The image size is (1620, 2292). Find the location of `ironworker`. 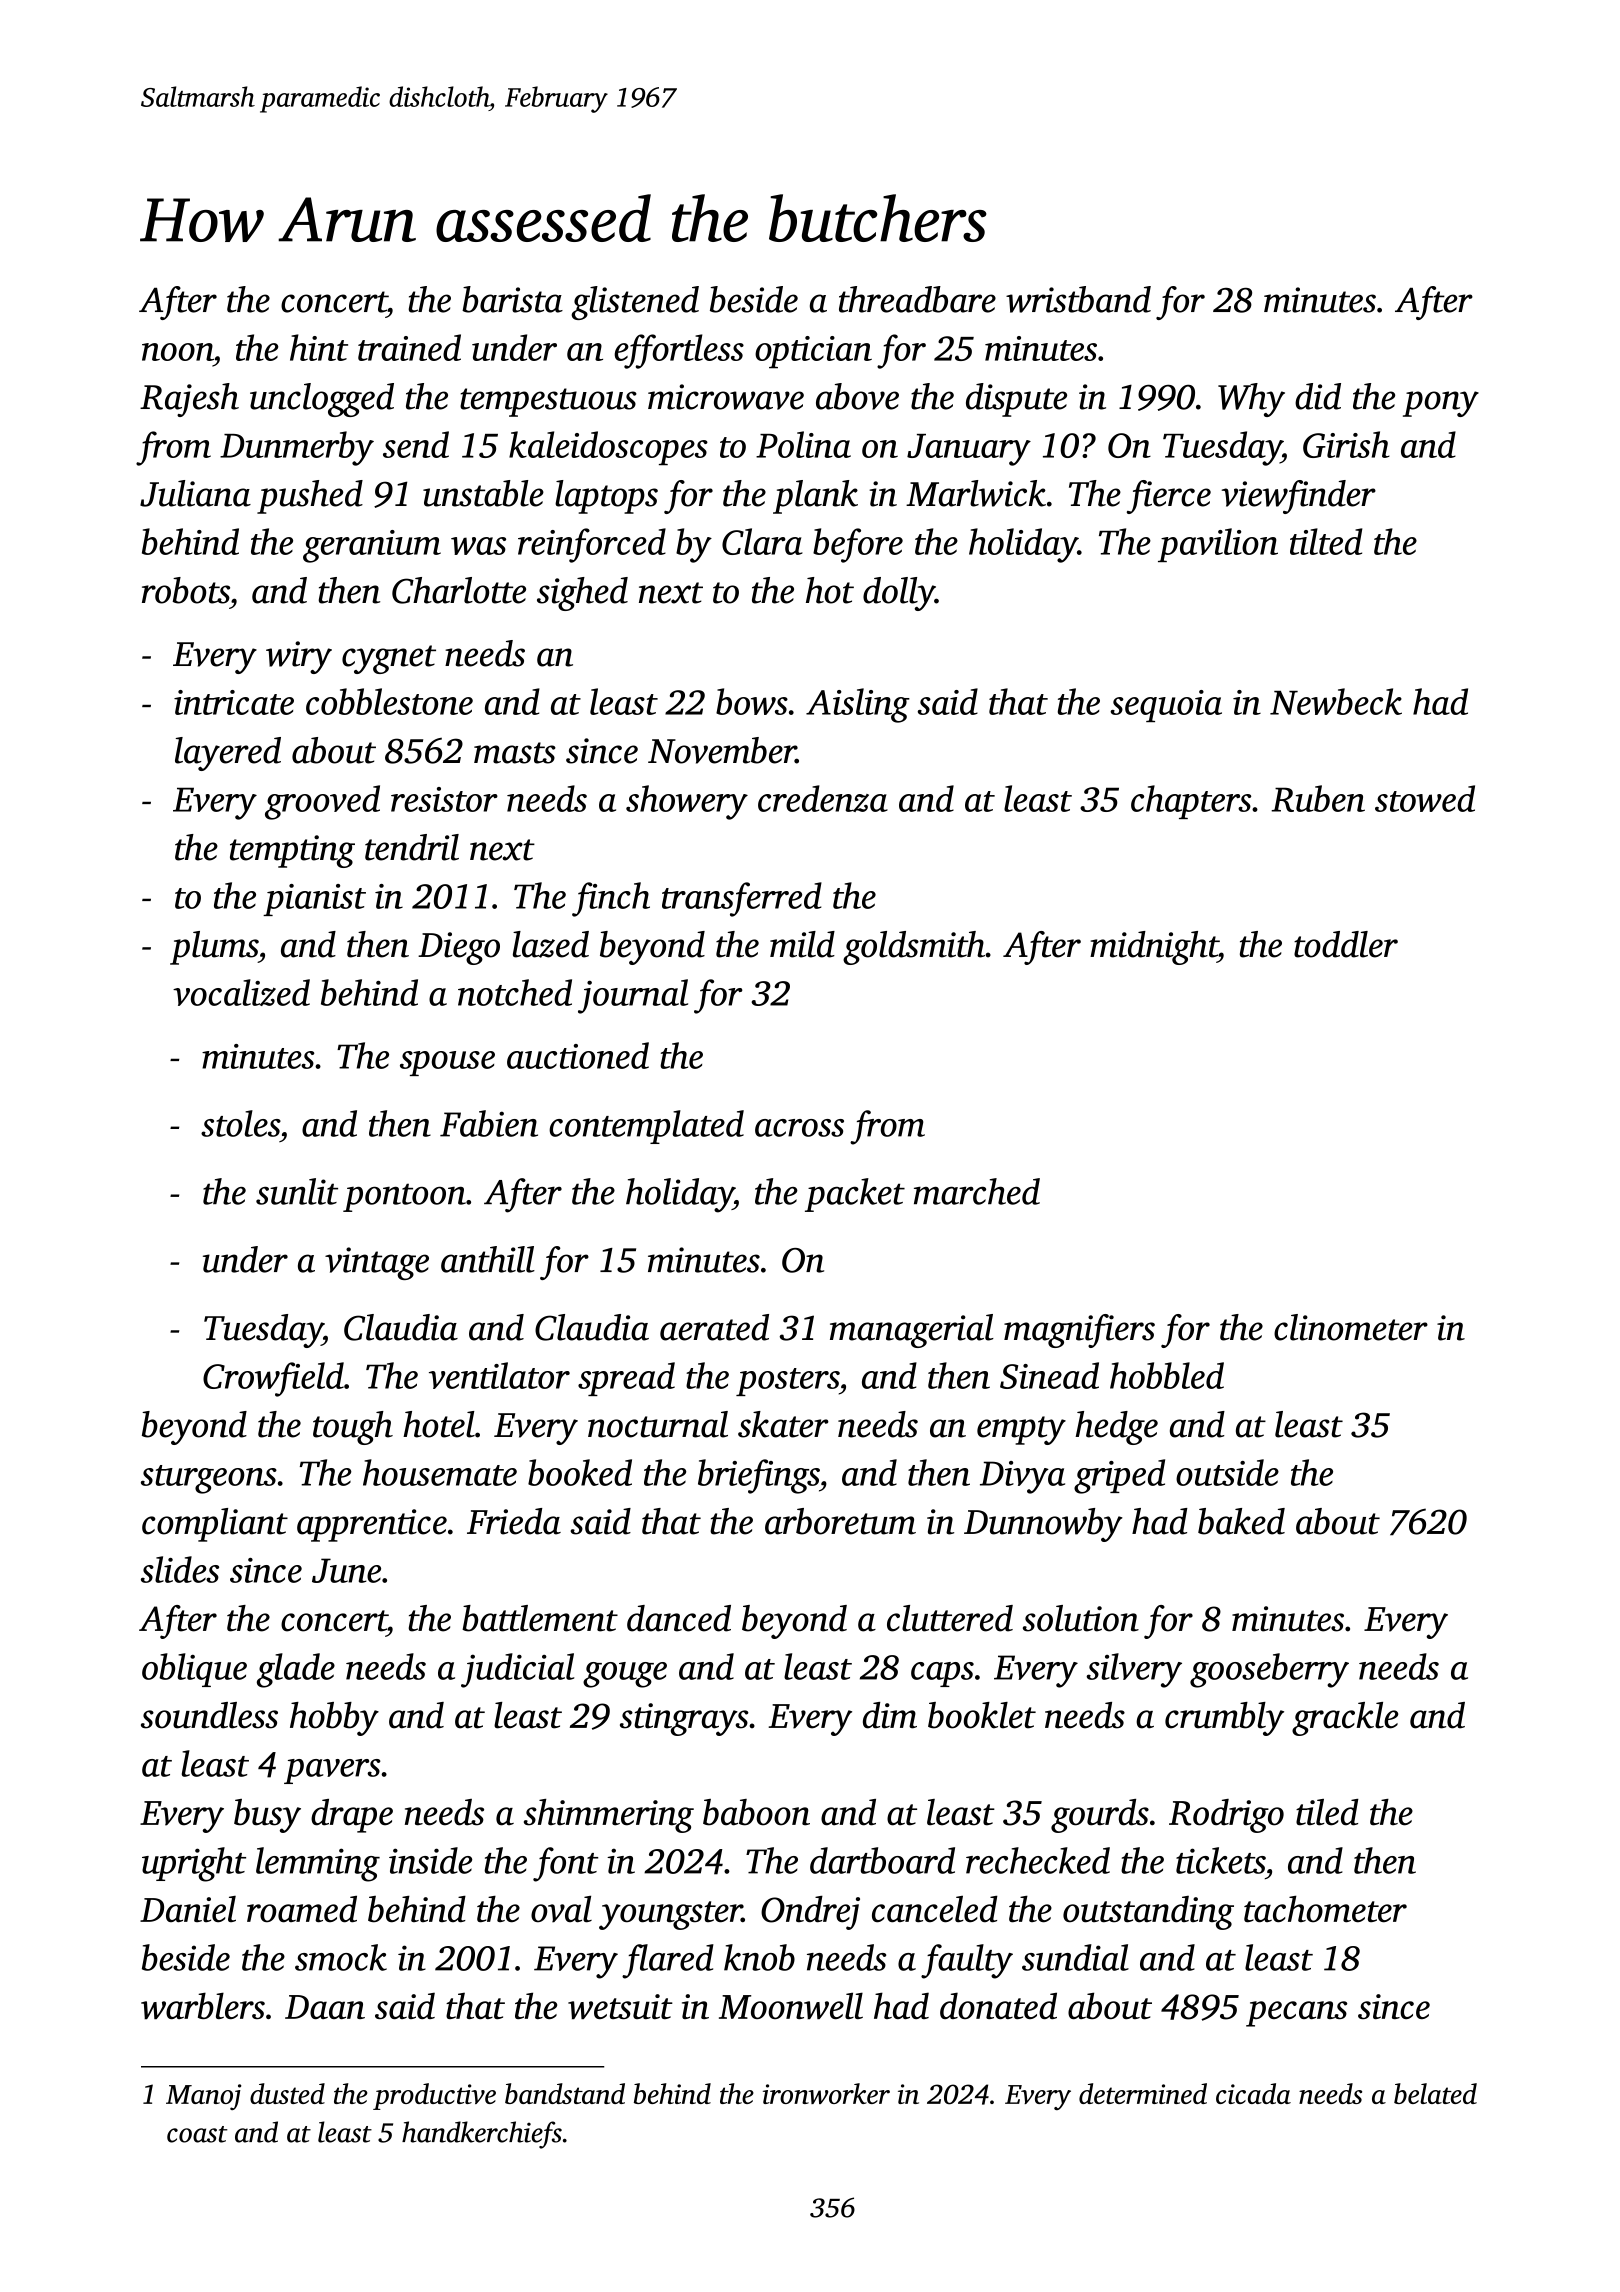

ironworker is located at coordinates (826, 2093).
